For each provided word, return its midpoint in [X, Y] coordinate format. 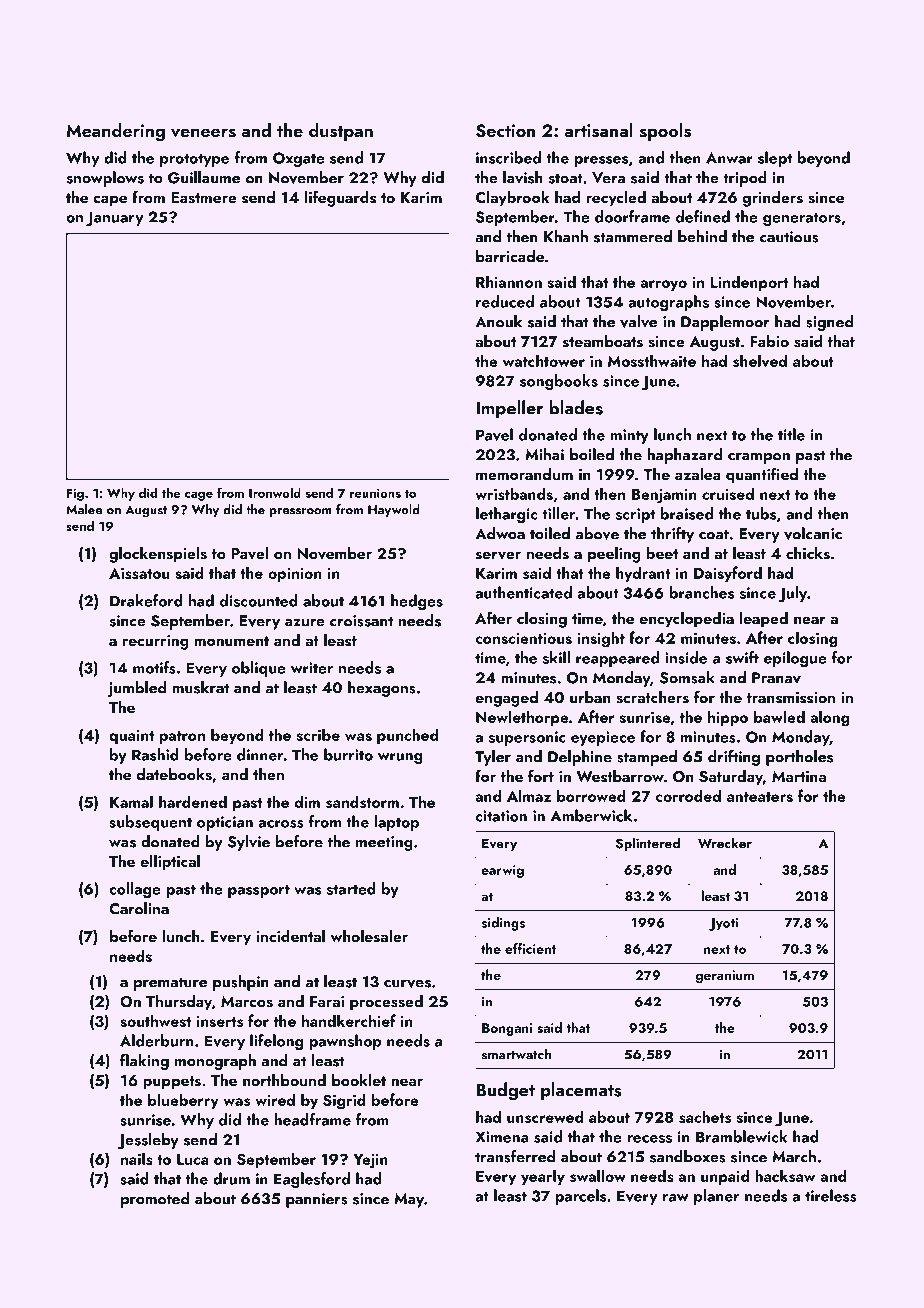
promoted [155, 1200]
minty [629, 436]
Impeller [509, 409]
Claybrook [512, 199]
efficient [530, 948]
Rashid [155, 754]
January [114, 218]
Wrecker [725, 843]
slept [775, 159]
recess [649, 1139]
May [409, 1200]
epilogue [795, 659]
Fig [75, 494]
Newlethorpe [522, 718]
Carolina [139, 908]
